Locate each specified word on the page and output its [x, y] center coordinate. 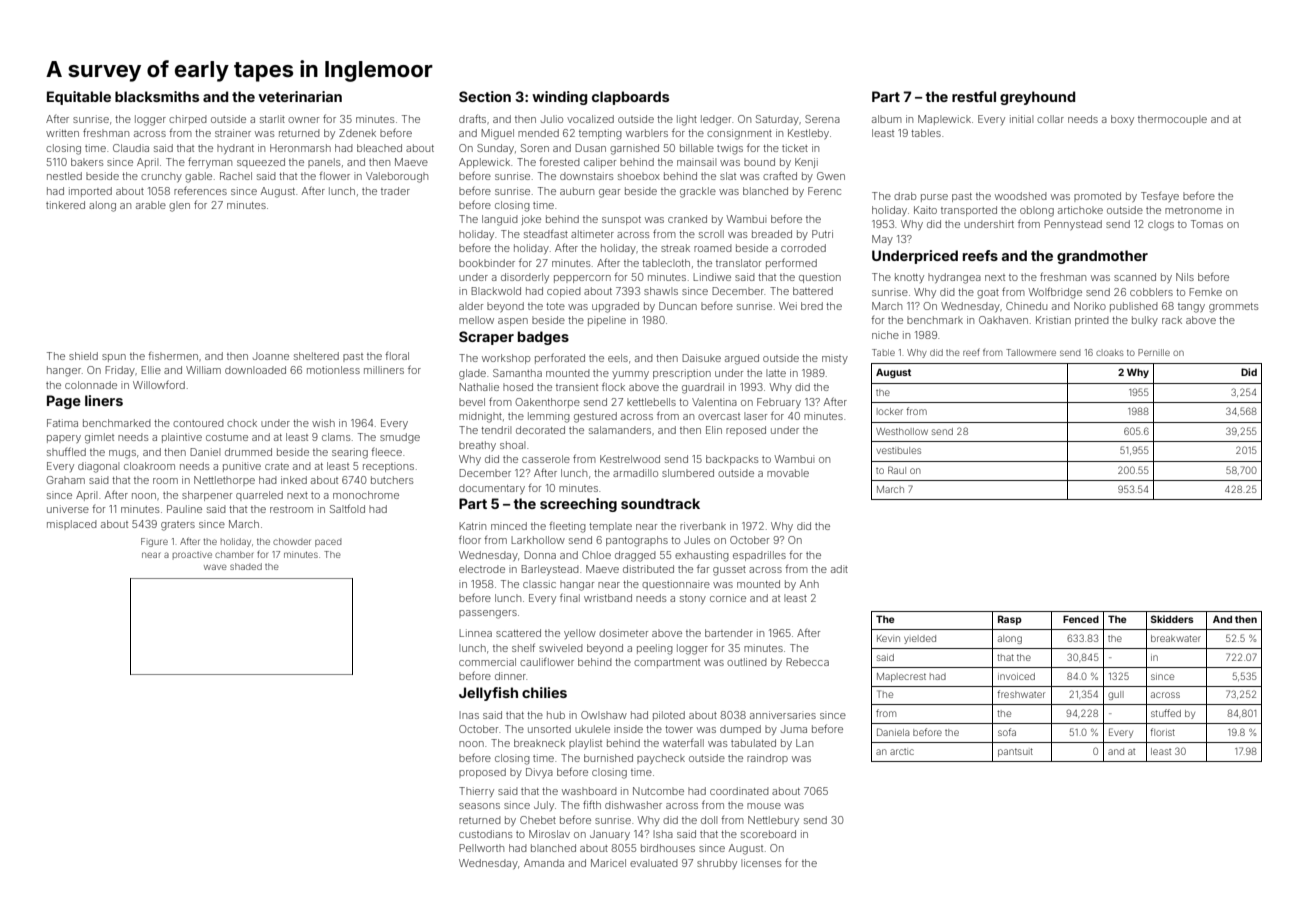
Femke [1205, 292]
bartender [729, 633]
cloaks [1110, 352]
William [203, 370]
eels [618, 358]
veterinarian [300, 96]
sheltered [316, 356]
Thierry [476, 792]
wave [215, 567]
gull [1116, 695]
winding [559, 98]
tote [555, 306]
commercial [487, 662]
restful [974, 96]
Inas [469, 715]
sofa [1007, 732]
